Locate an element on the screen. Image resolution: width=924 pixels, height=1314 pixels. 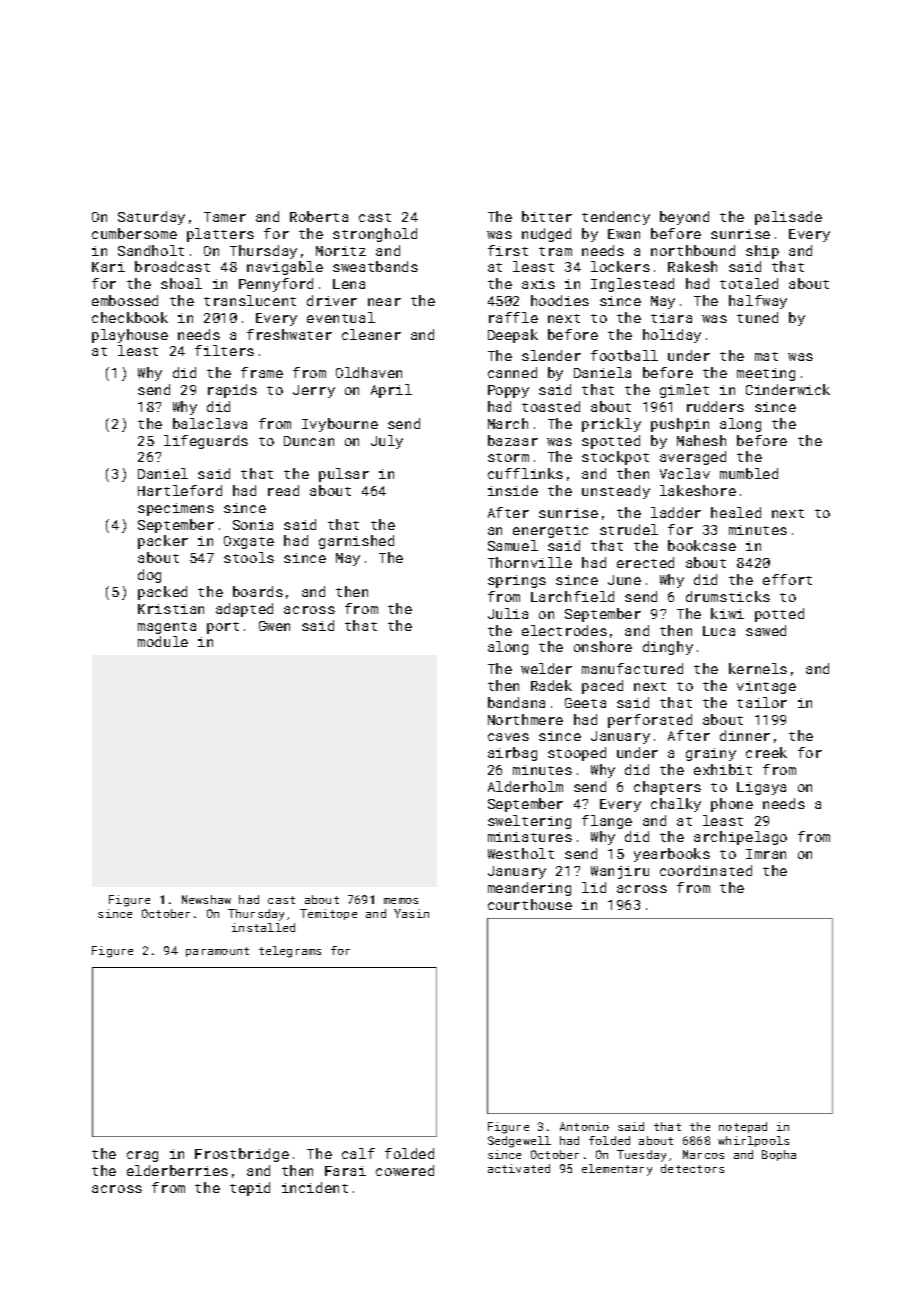
module is located at coordinates (163, 641).
